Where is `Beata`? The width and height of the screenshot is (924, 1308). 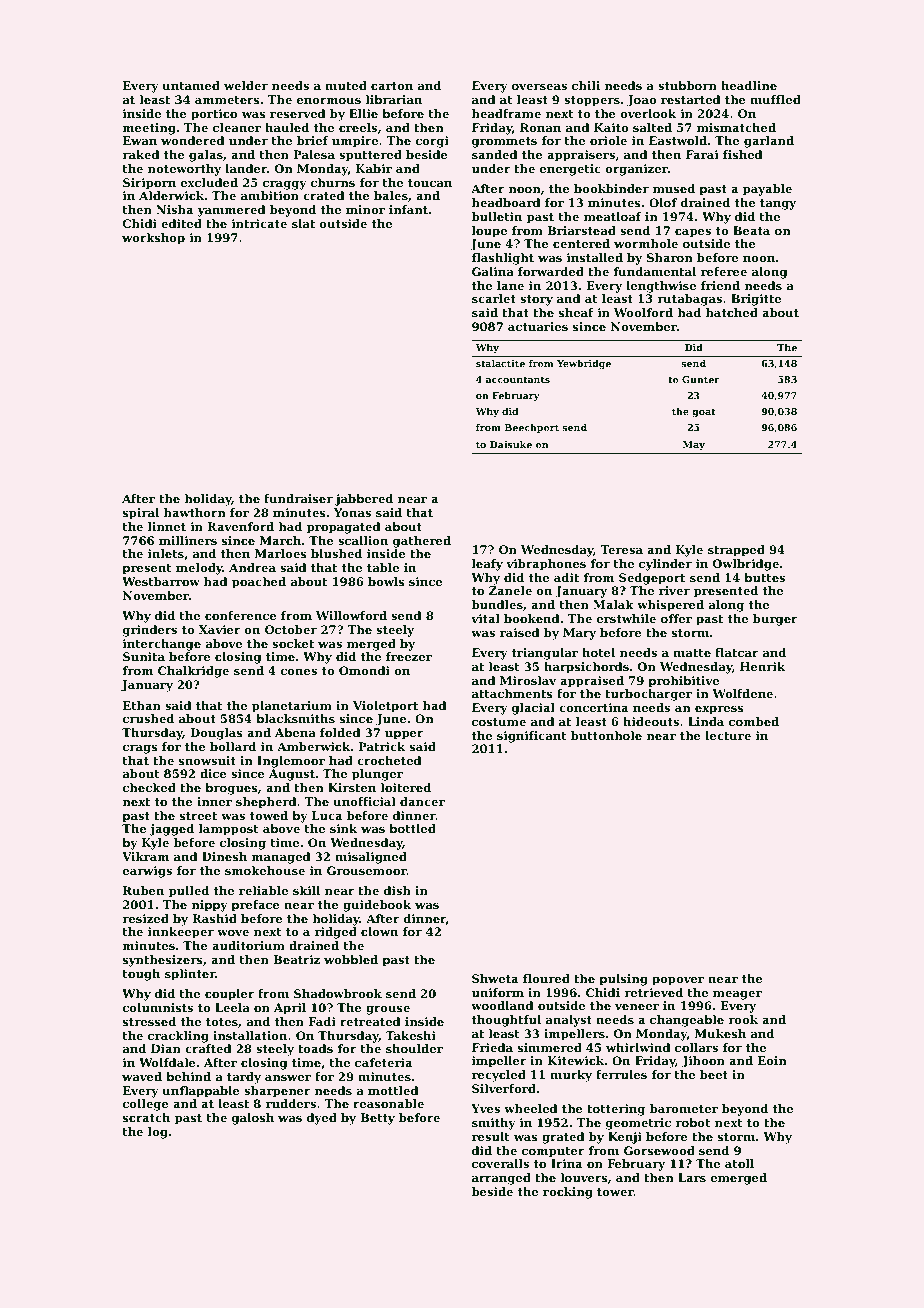 Beata is located at coordinates (751, 230).
